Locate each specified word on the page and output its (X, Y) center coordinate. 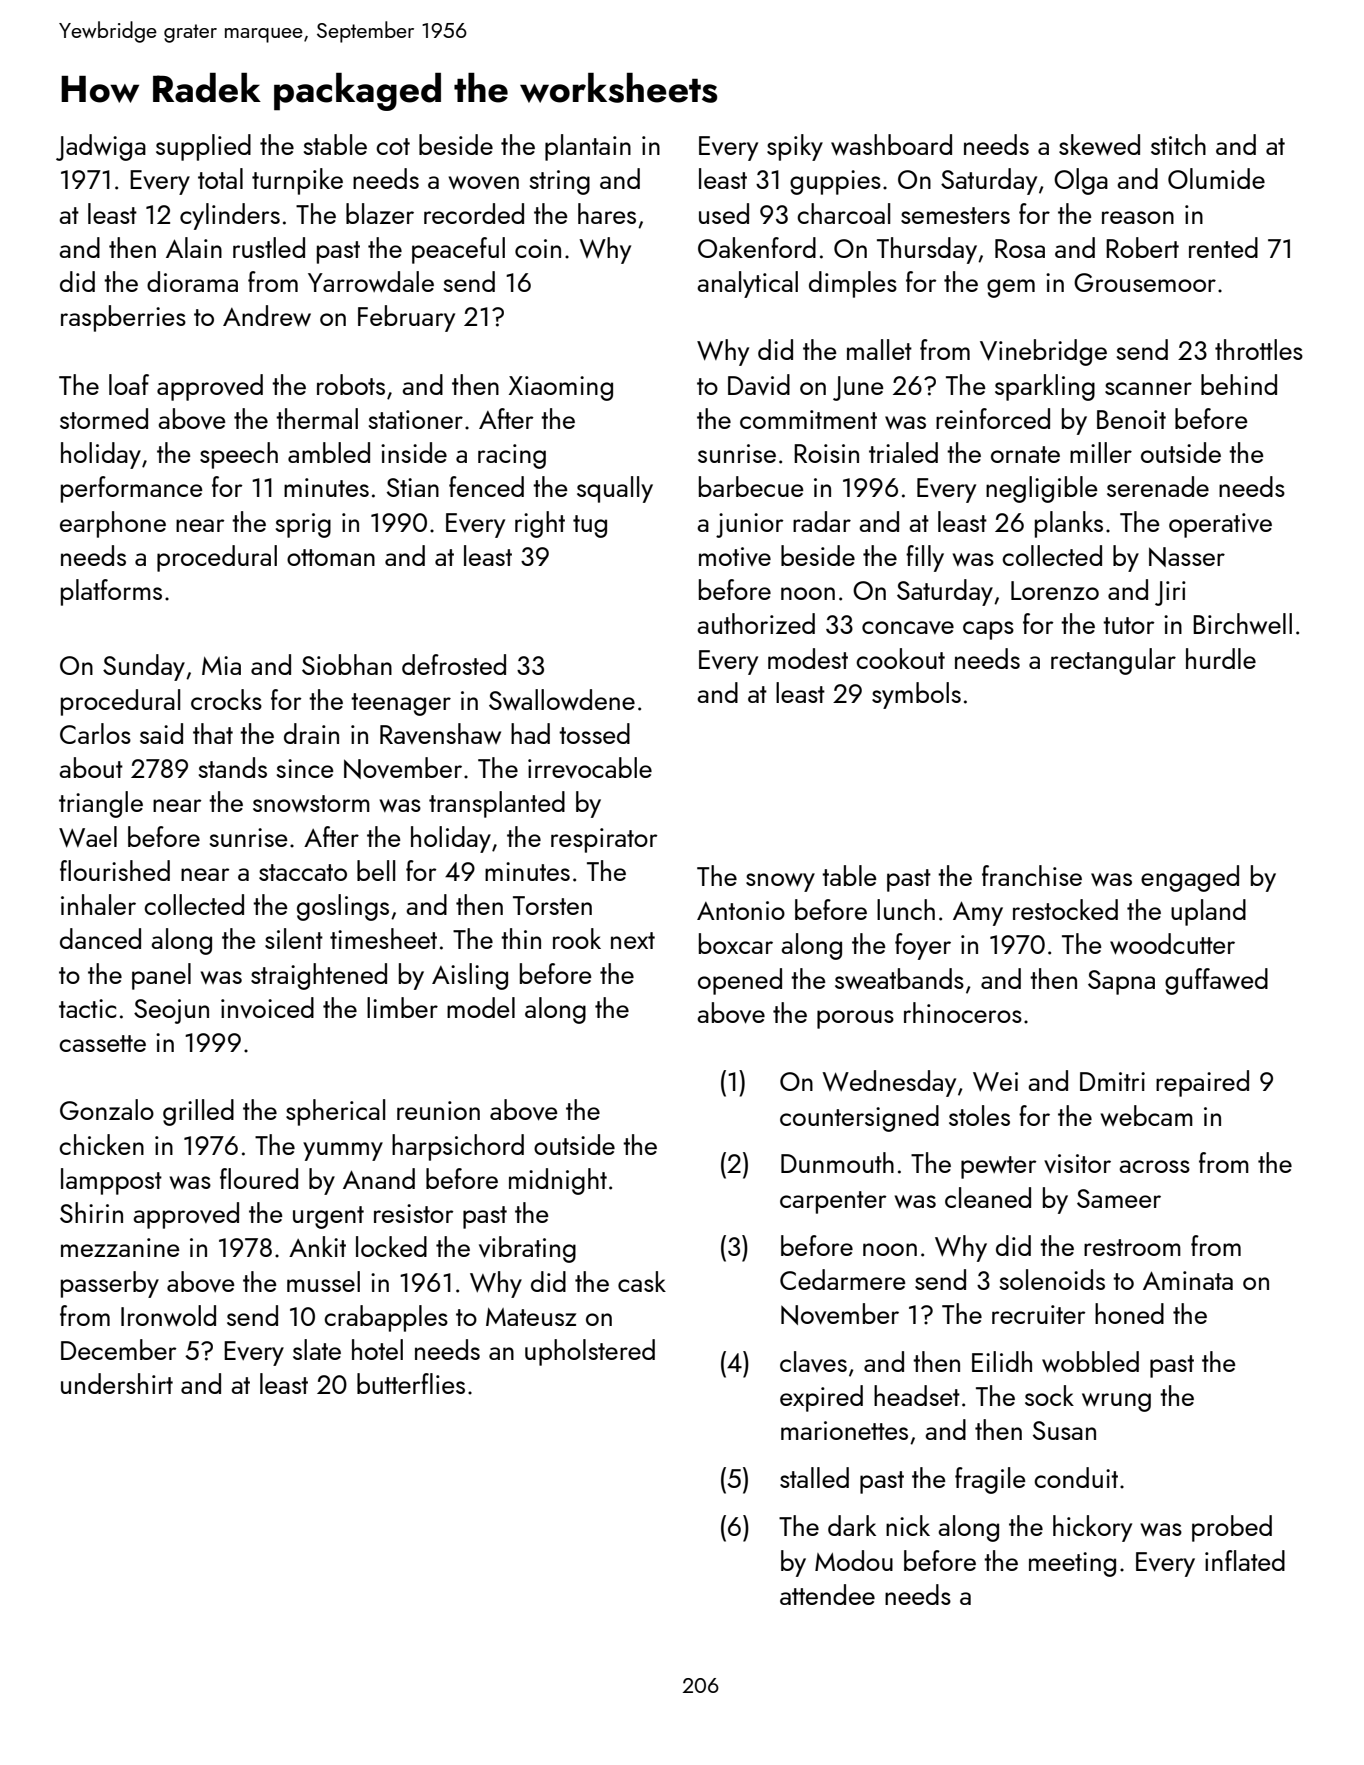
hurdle (1221, 658)
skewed (1099, 144)
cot (393, 146)
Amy (978, 913)
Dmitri (1112, 1081)
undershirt (117, 1383)
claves (813, 1361)
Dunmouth (837, 1162)
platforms (111, 592)
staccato (303, 872)
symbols (916, 695)
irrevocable (590, 767)
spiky (795, 147)
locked (391, 1246)
